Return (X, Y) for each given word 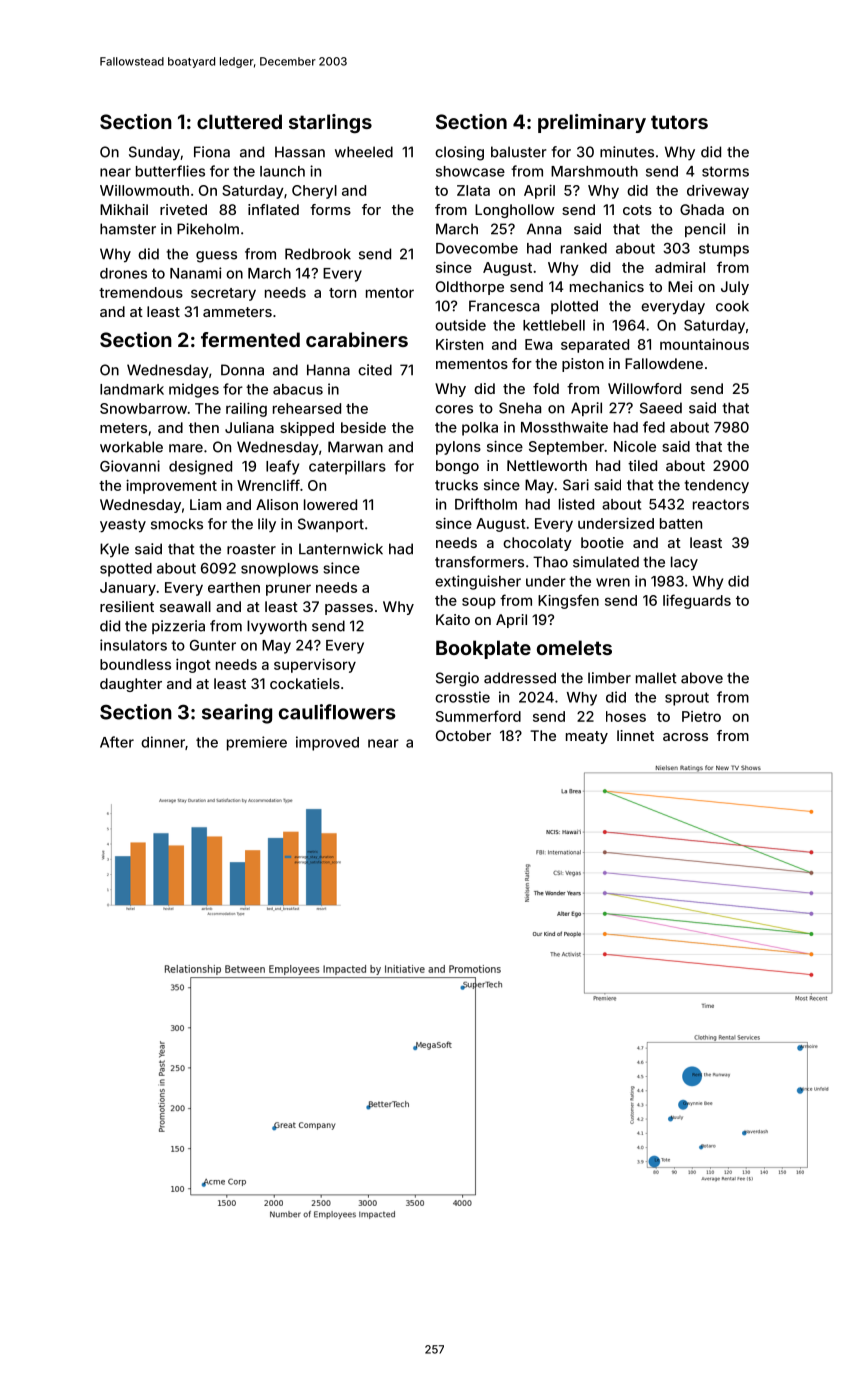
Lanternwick (341, 549)
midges (194, 390)
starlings (330, 123)
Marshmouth (594, 171)
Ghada (702, 209)
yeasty (123, 526)
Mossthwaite (564, 427)
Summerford (478, 716)
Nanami (196, 273)
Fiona (212, 152)
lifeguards (697, 601)
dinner (163, 742)
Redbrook (318, 254)
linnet (635, 735)
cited (375, 370)
